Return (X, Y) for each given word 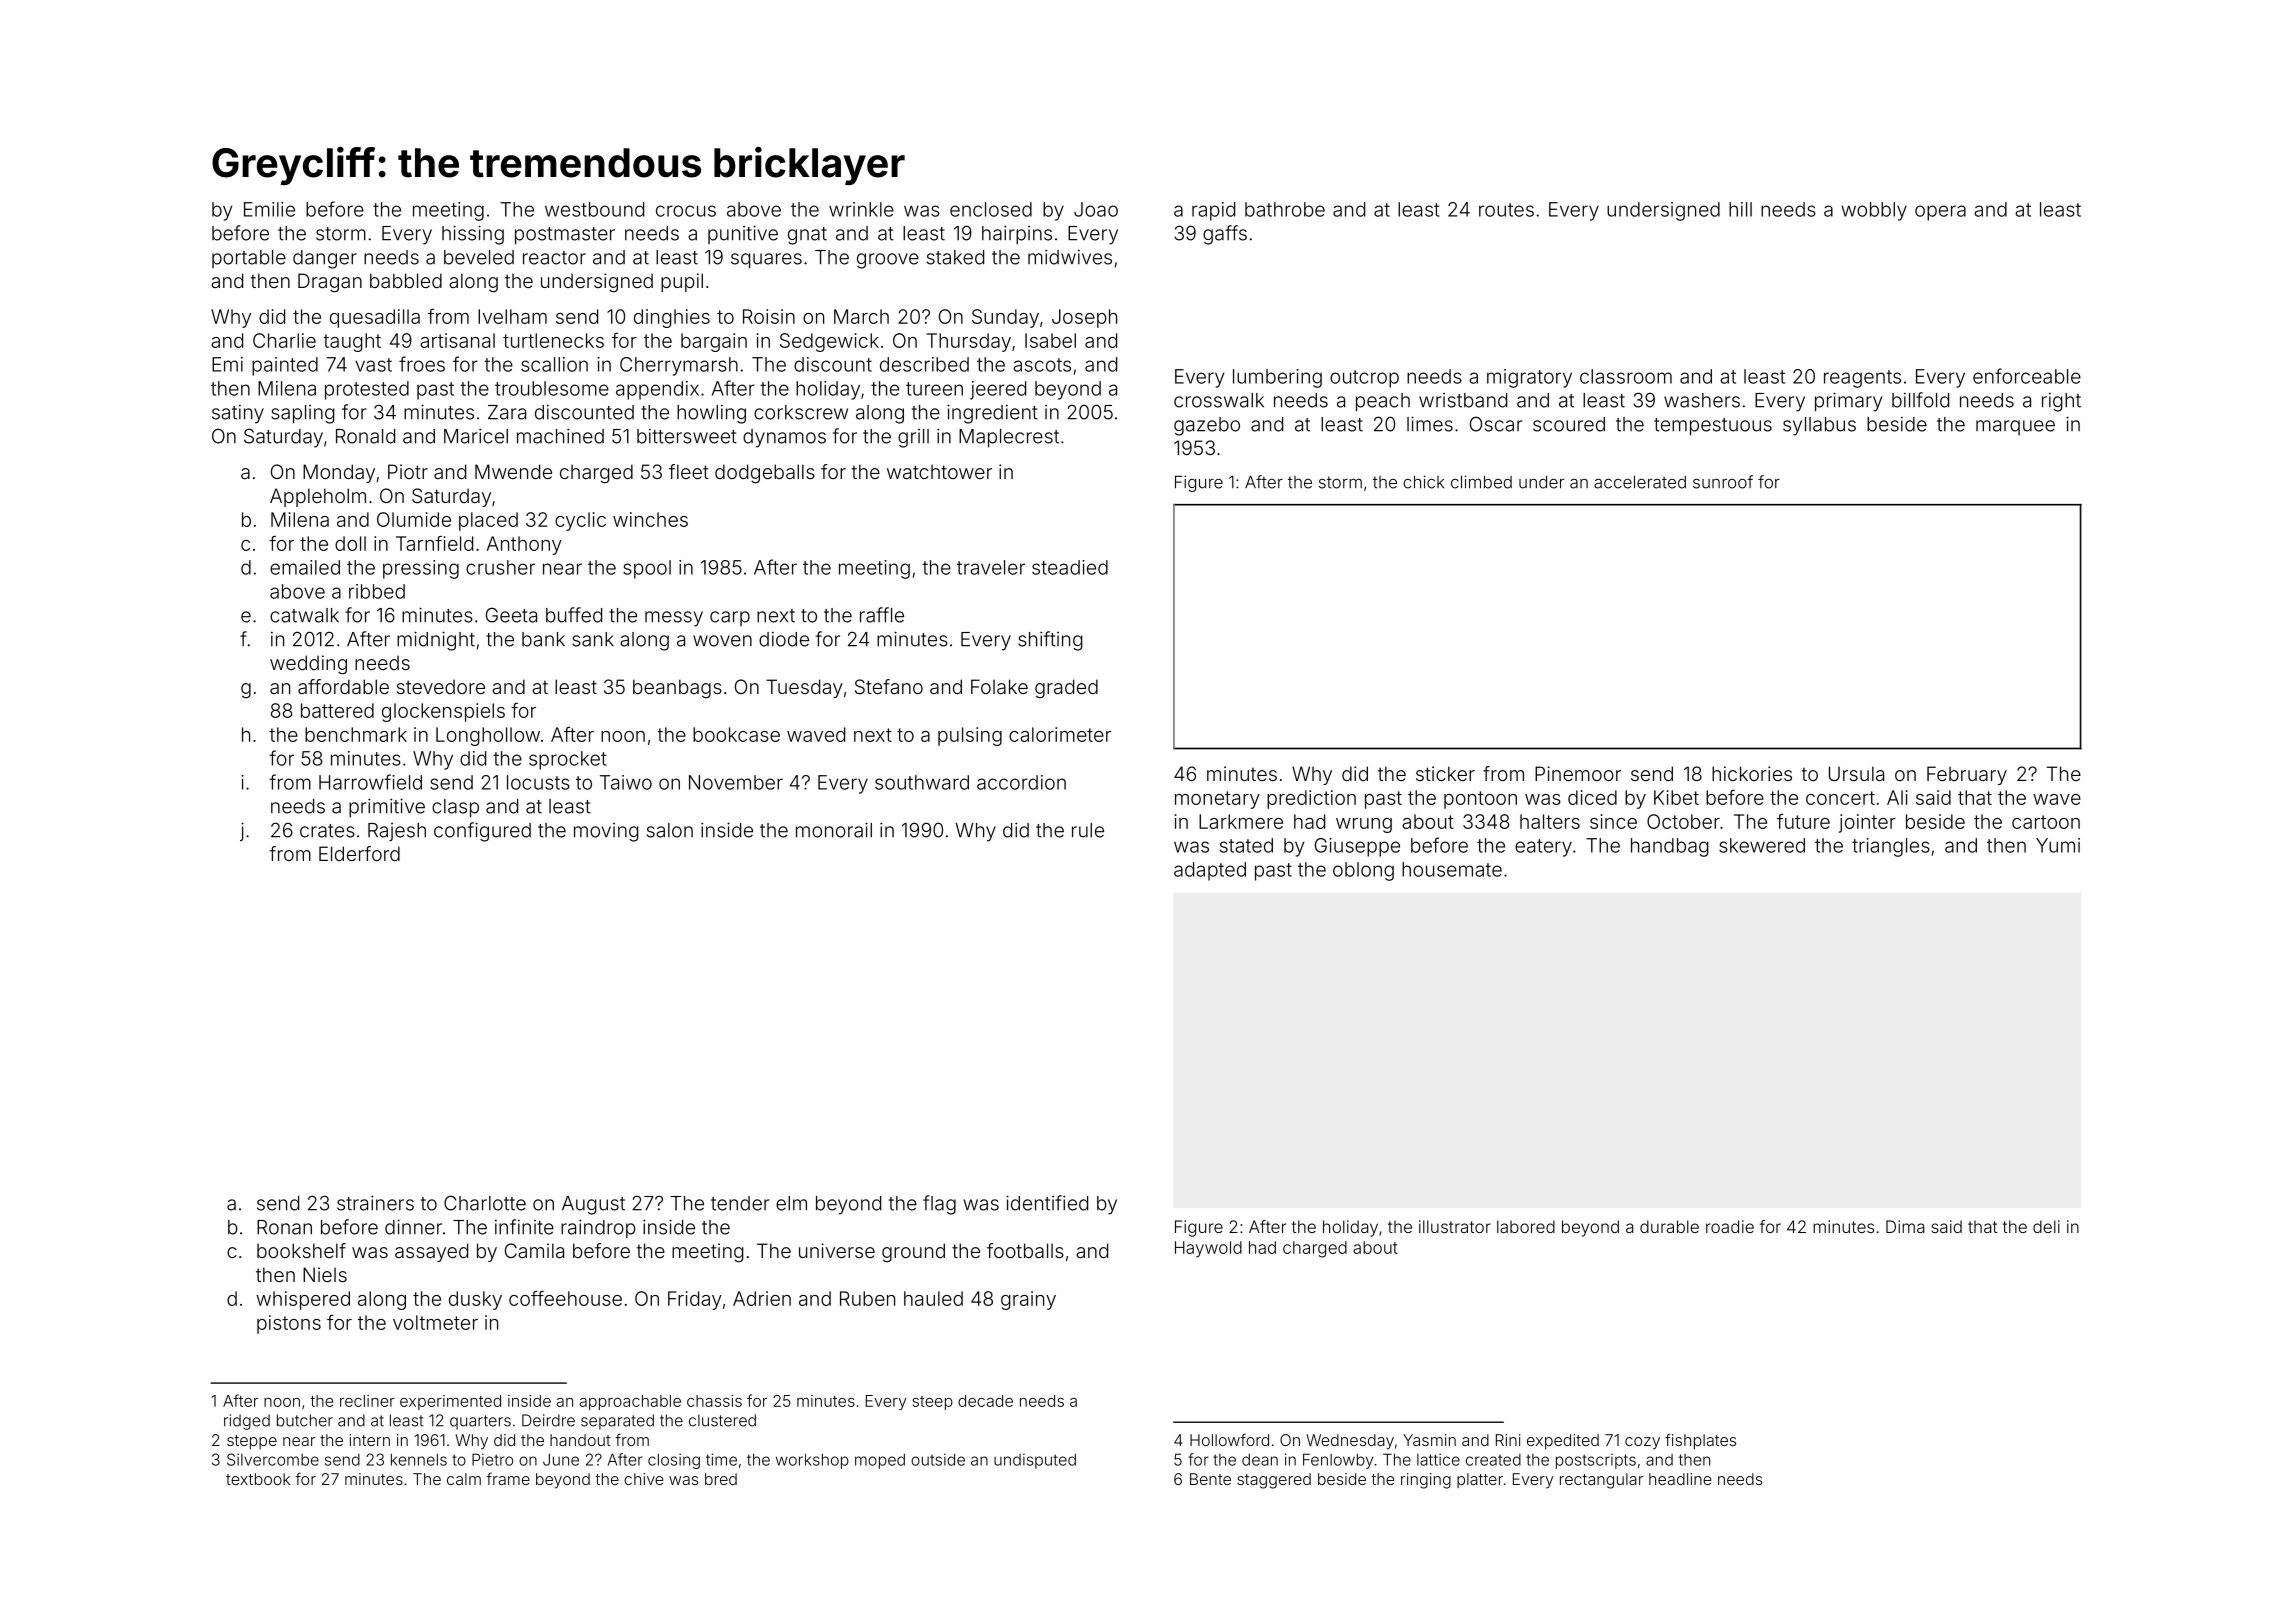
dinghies (672, 318)
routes (1506, 210)
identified (1047, 1203)
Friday (695, 1300)
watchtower (939, 471)
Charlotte (485, 1203)
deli (2046, 1226)
